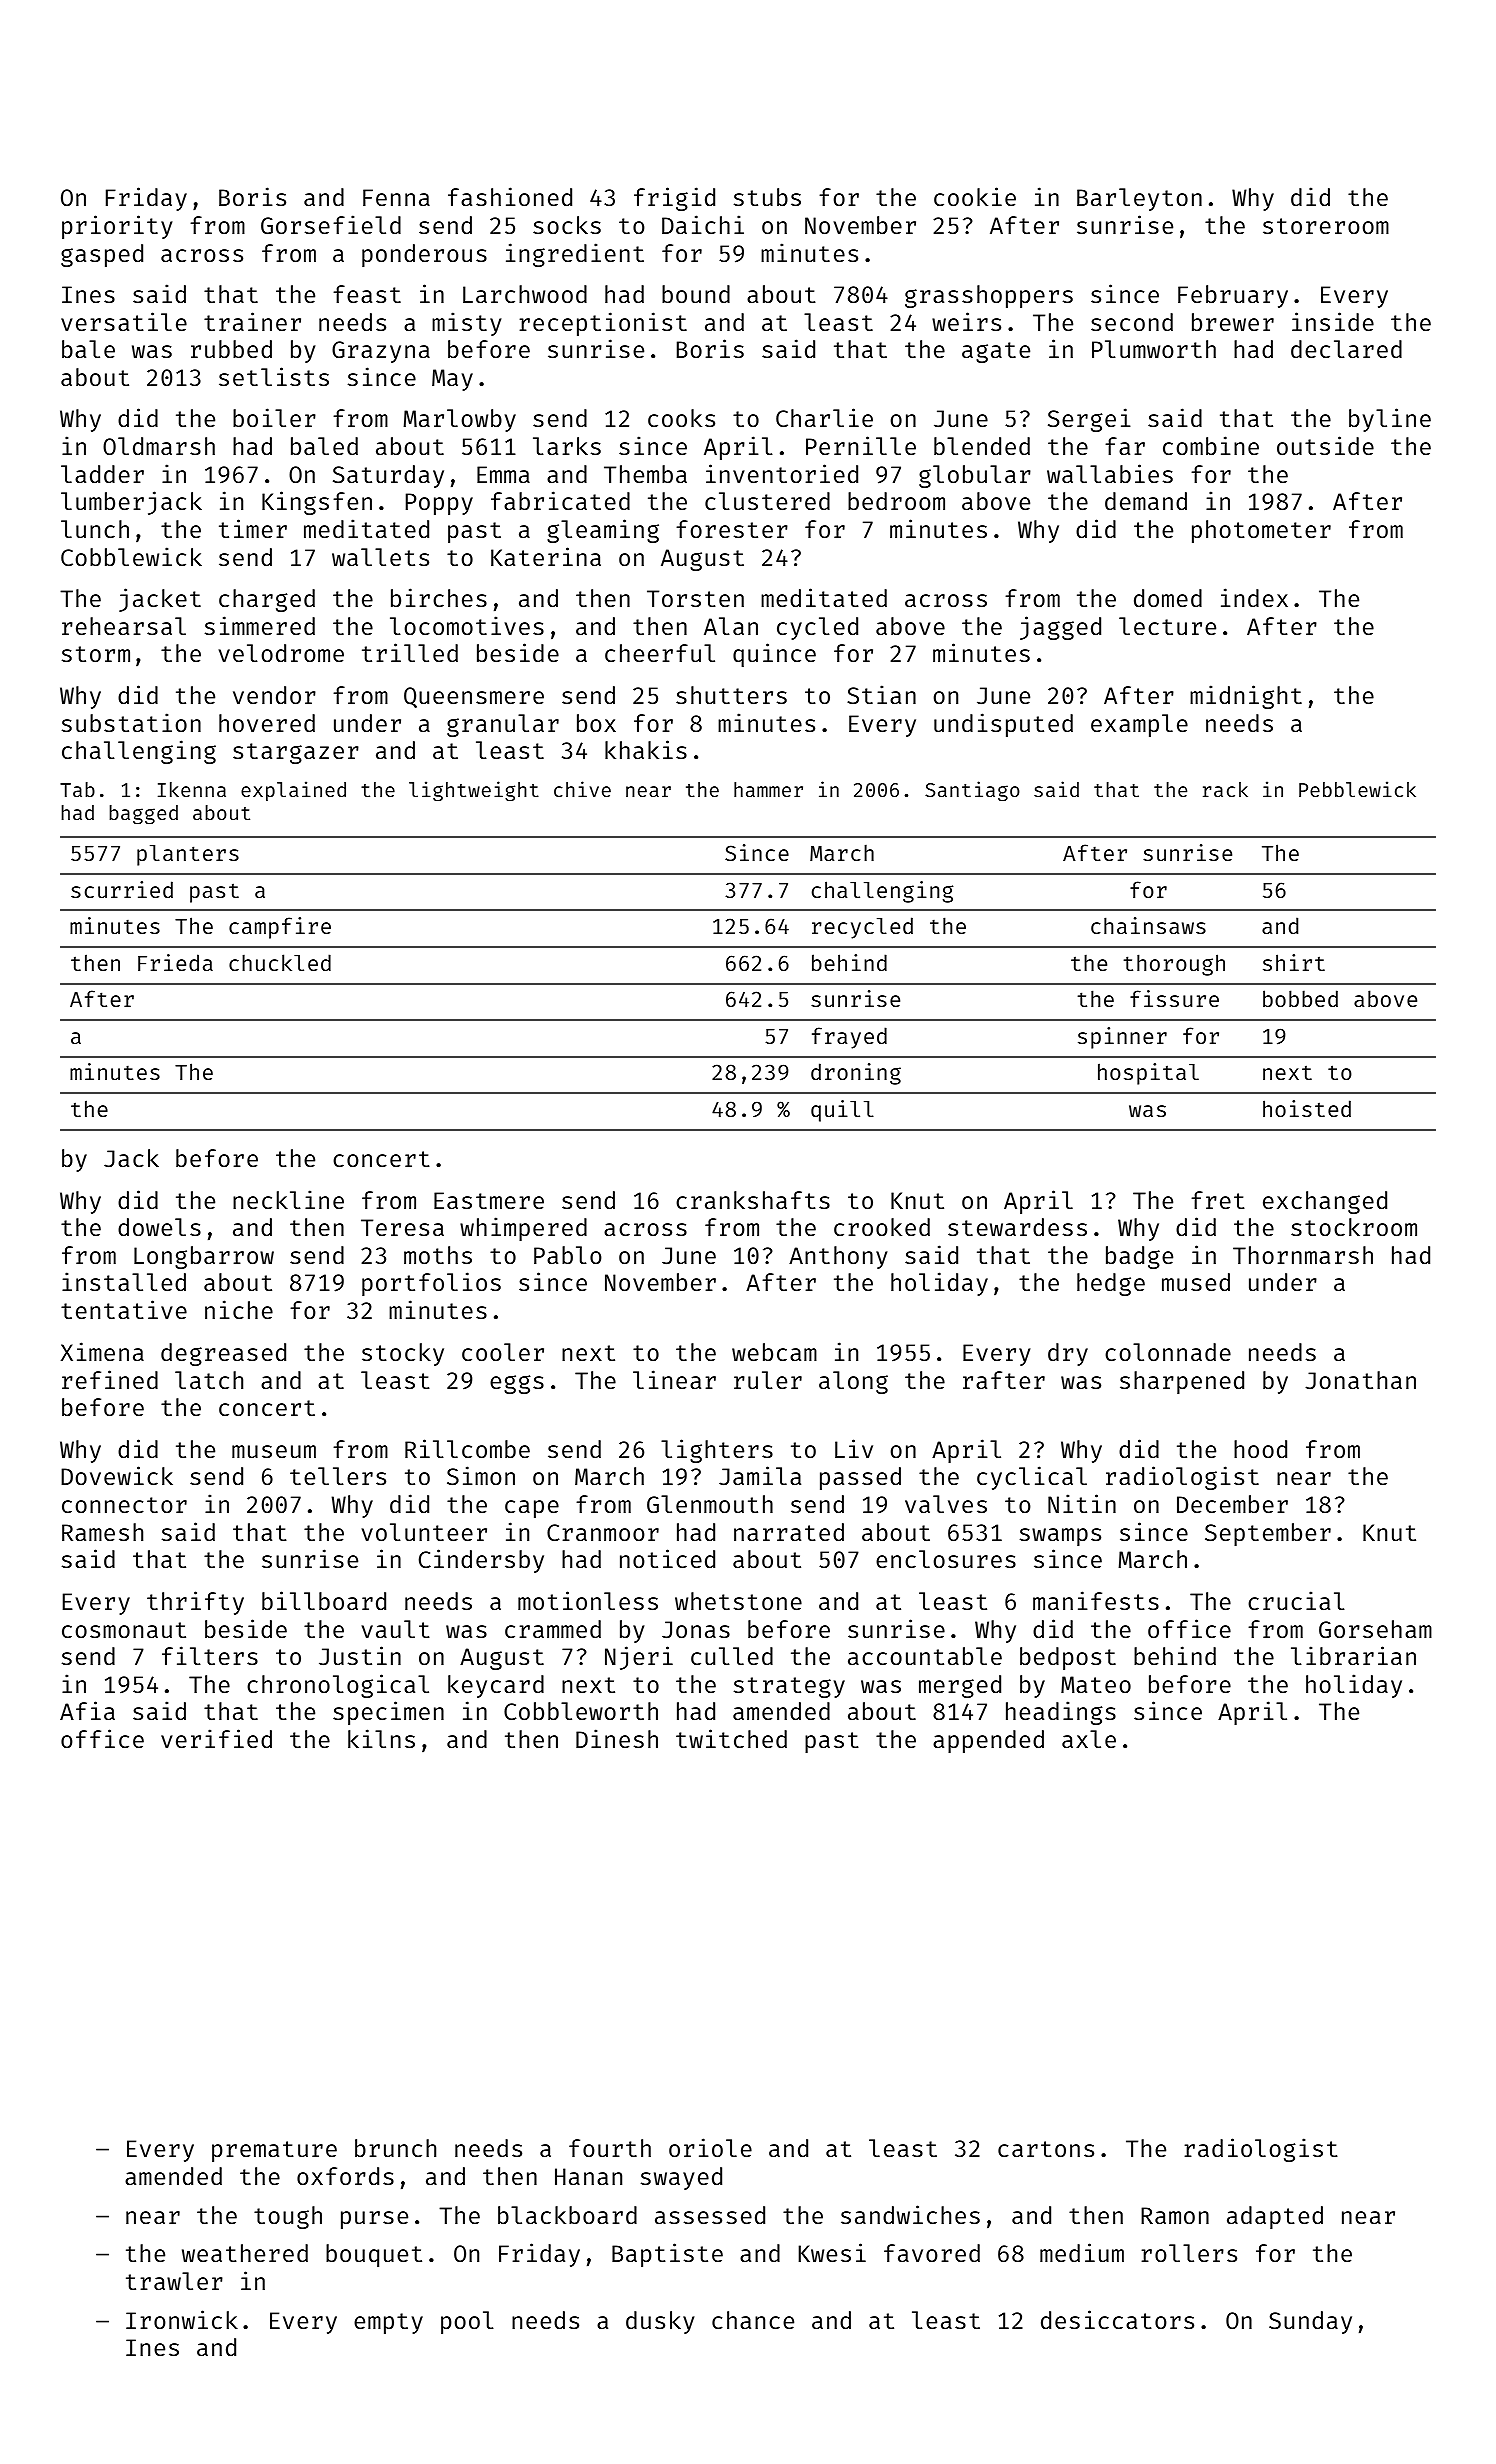 The width and height of the document is (1496, 2464). I want to click on chuckled, so click(280, 962).
